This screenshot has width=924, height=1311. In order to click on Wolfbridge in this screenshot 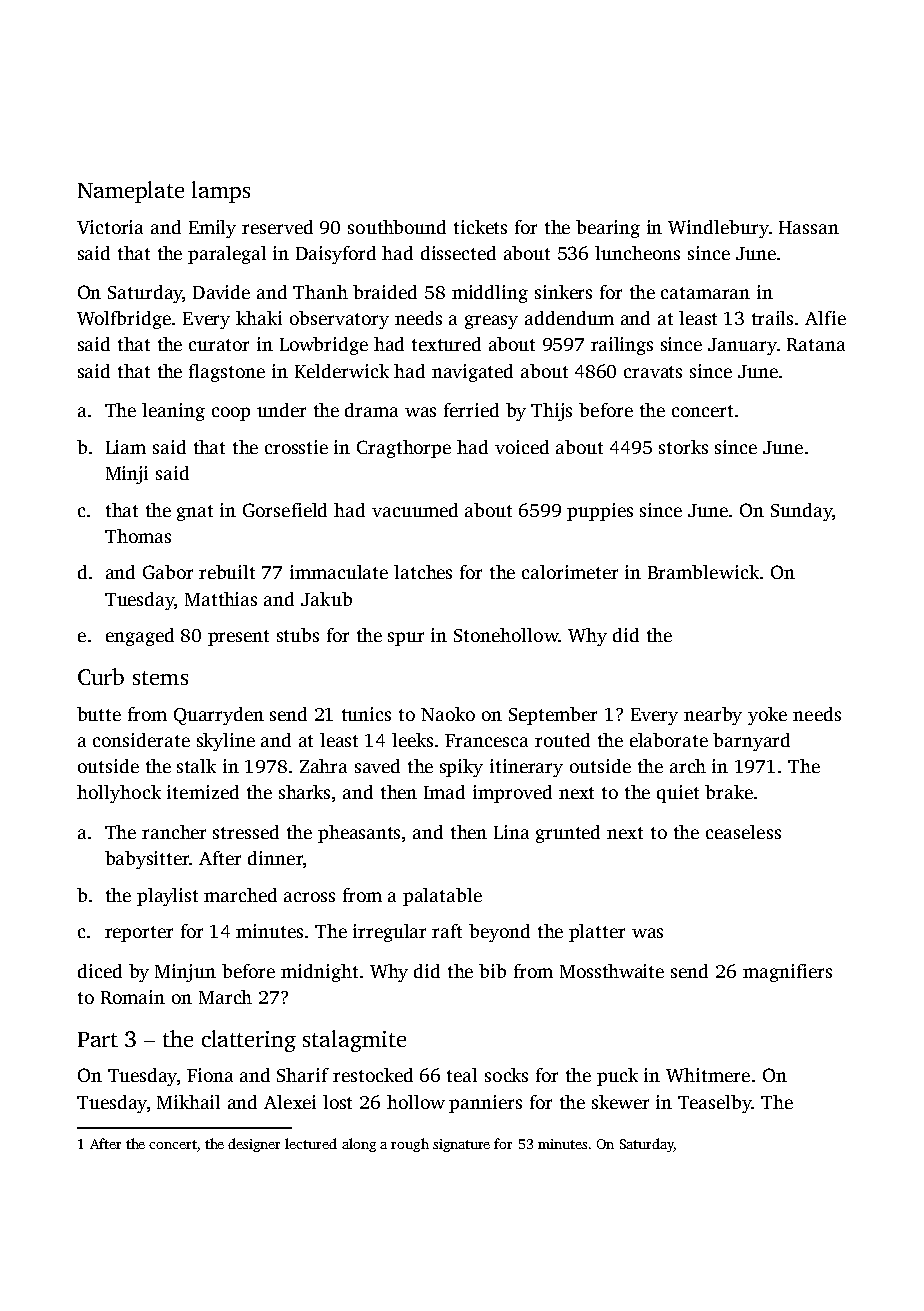, I will do `click(124, 320)`.
